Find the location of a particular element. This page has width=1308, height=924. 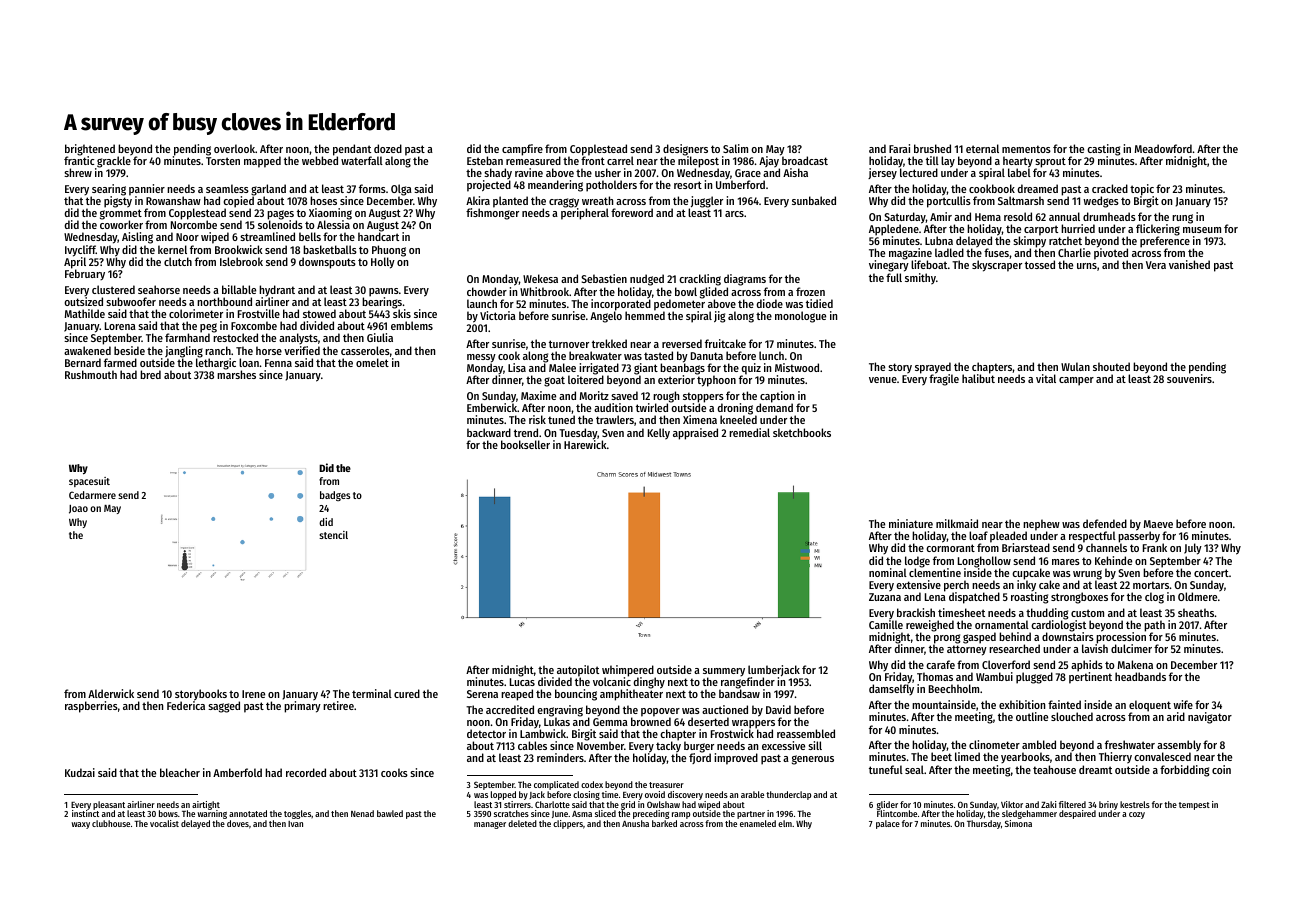

behind is located at coordinates (1015, 636).
